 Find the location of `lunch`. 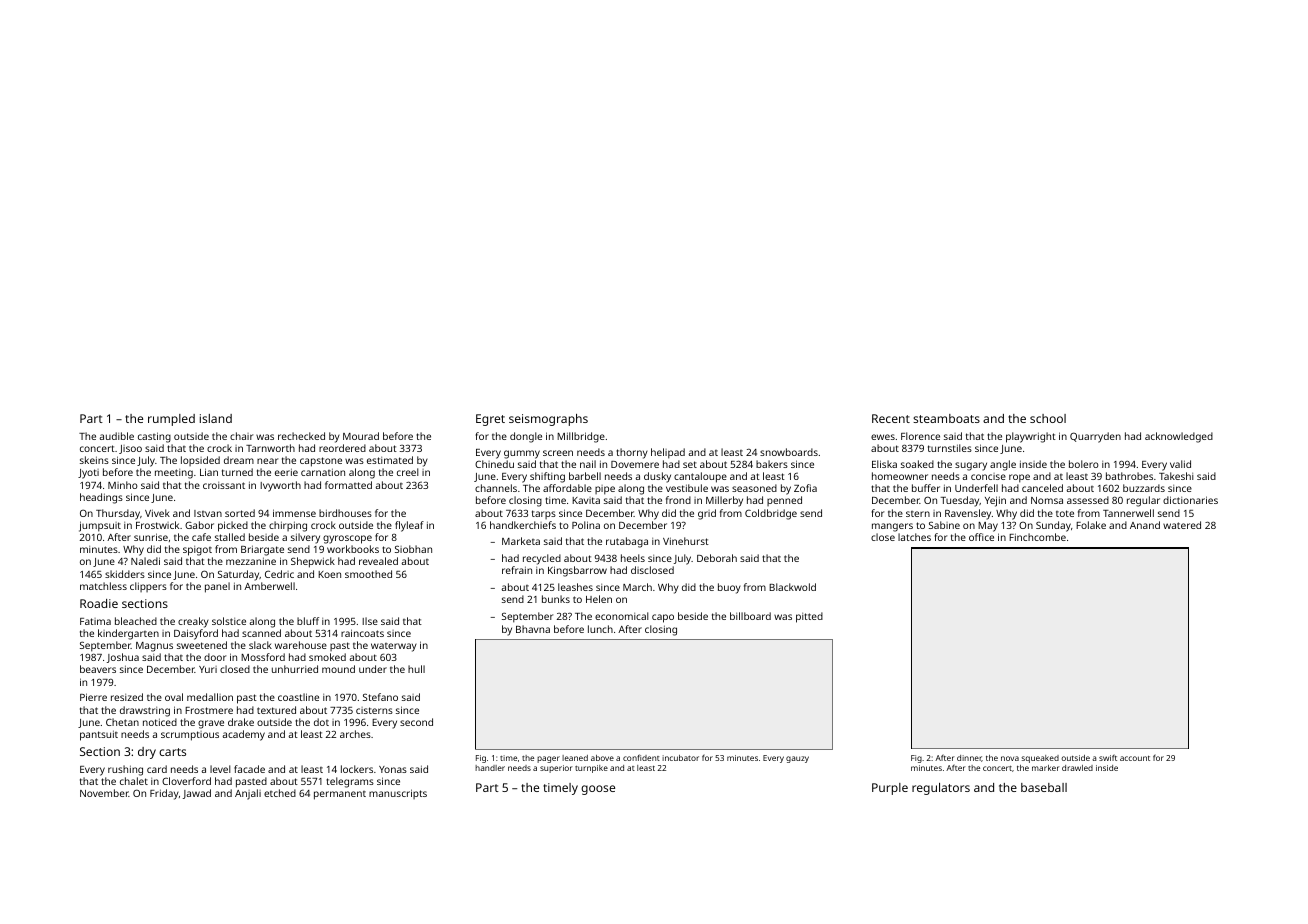

lunch is located at coordinates (600, 629).
